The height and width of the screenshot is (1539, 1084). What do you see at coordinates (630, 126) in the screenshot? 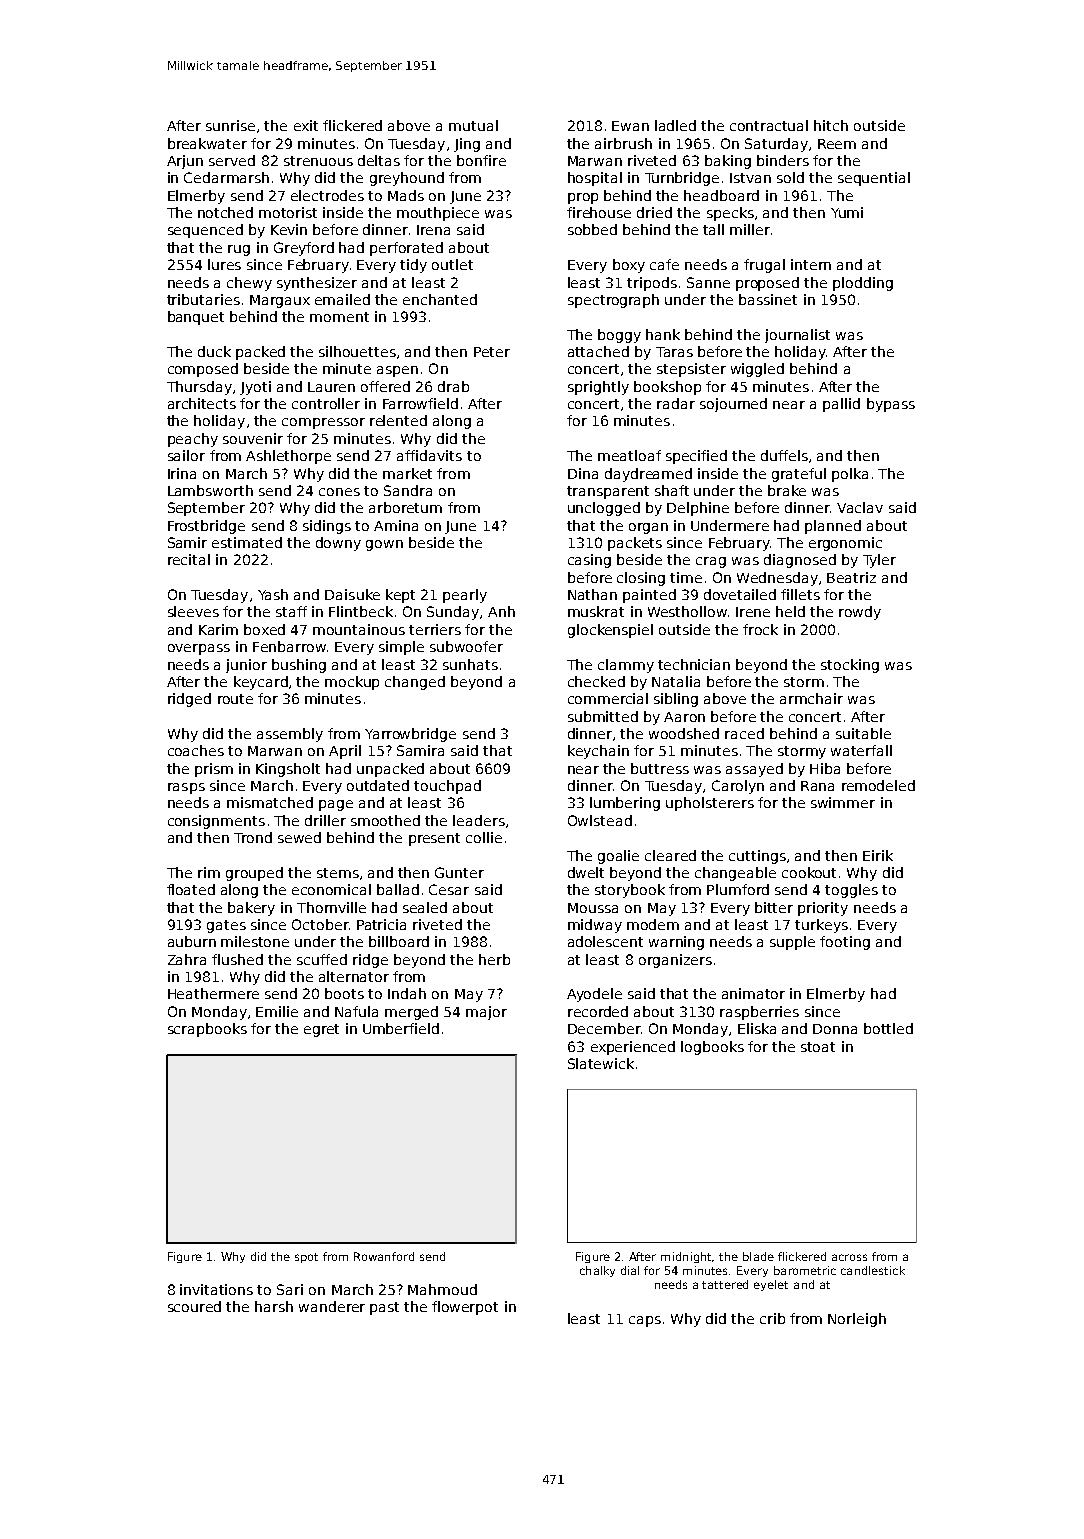
I see `Ewan` at bounding box center [630, 126].
